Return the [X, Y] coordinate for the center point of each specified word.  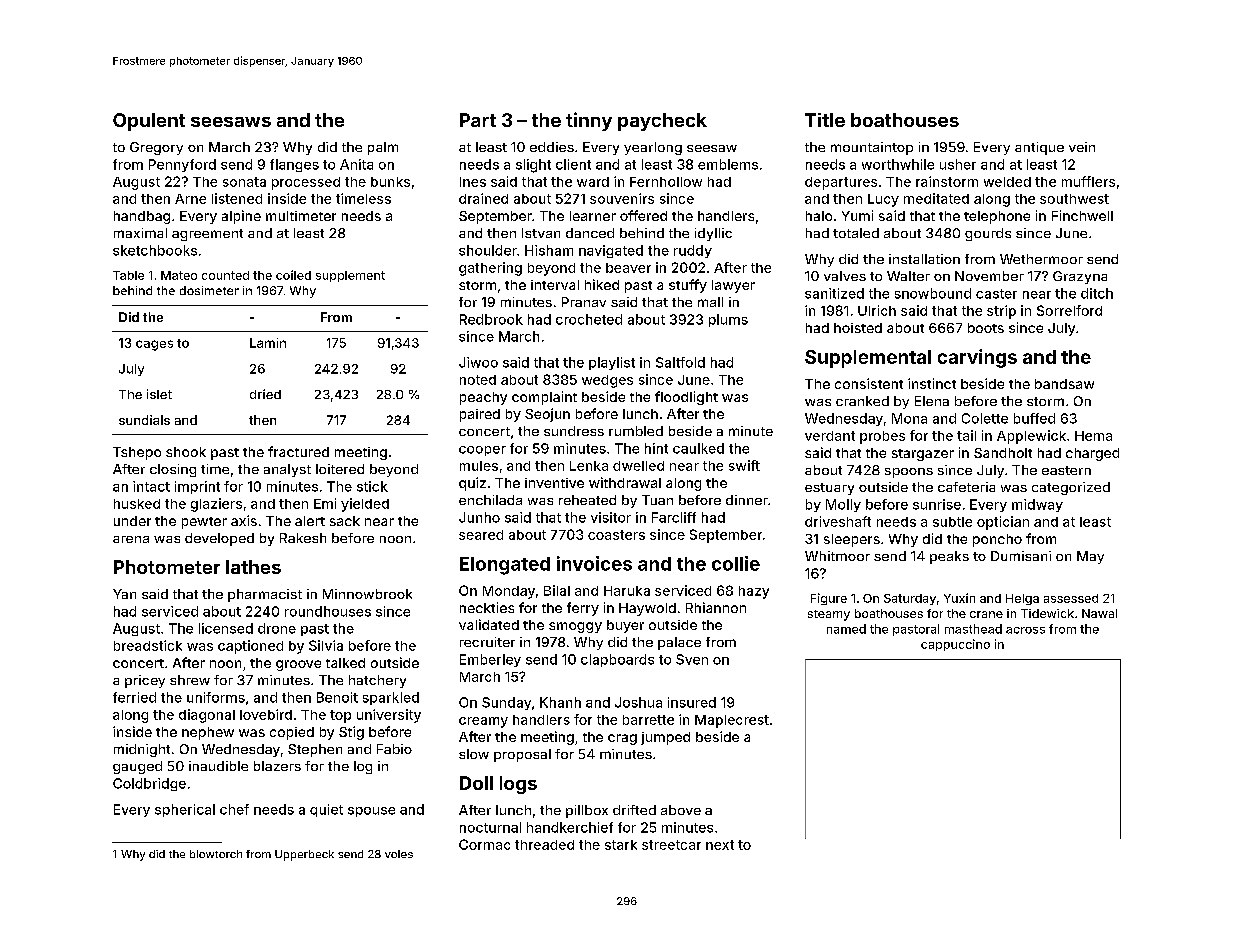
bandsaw [1064, 384]
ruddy [693, 251]
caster [996, 294]
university [389, 716]
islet [159, 394]
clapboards [617, 660]
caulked [698, 448]
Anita [356, 164]
